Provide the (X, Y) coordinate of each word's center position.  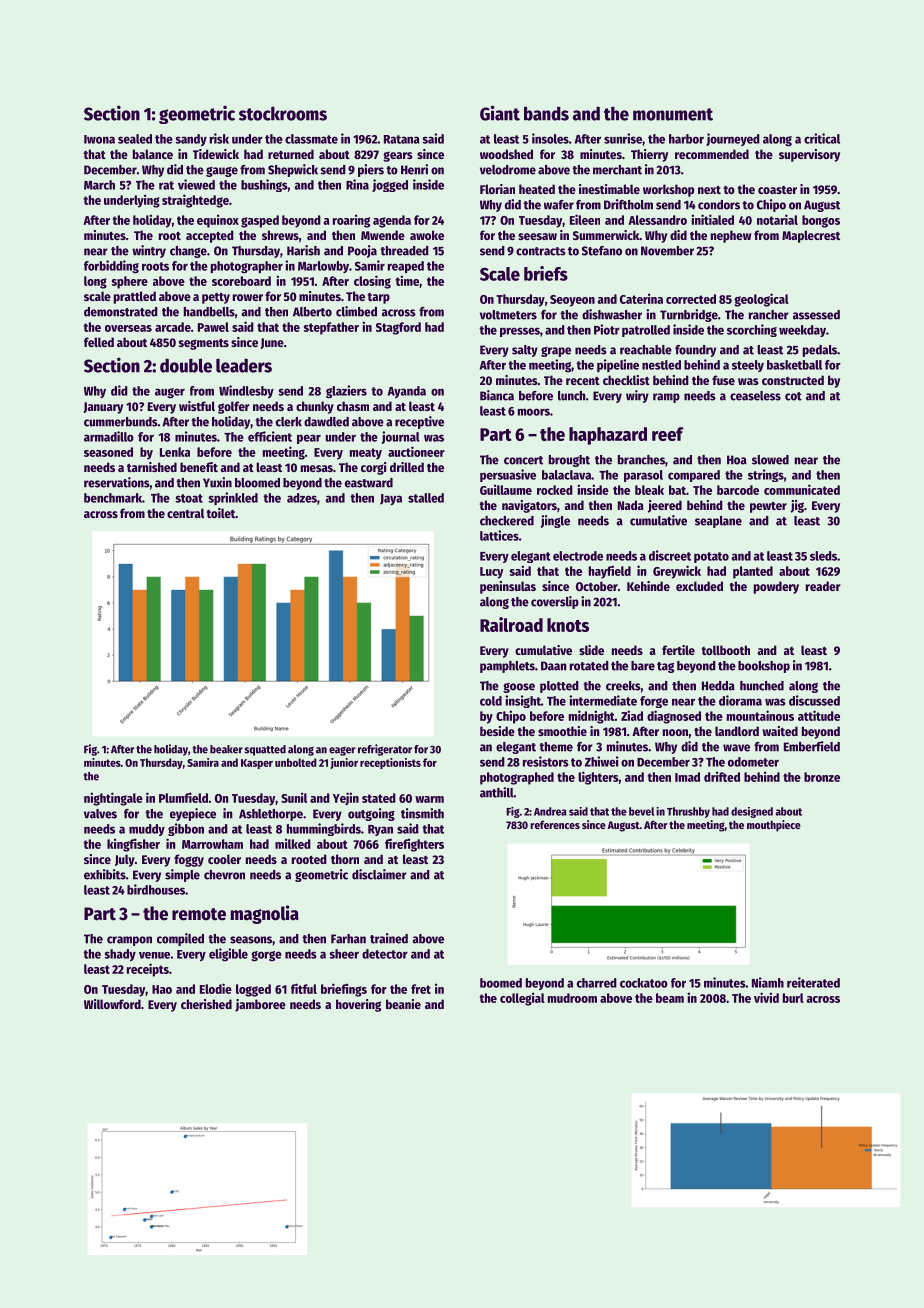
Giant (500, 113)
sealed (135, 139)
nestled (661, 365)
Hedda (718, 686)
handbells (209, 312)
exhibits (105, 874)
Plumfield (183, 797)
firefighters (414, 845)
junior (344, 763)
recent (583, 381)
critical (822, 138)
